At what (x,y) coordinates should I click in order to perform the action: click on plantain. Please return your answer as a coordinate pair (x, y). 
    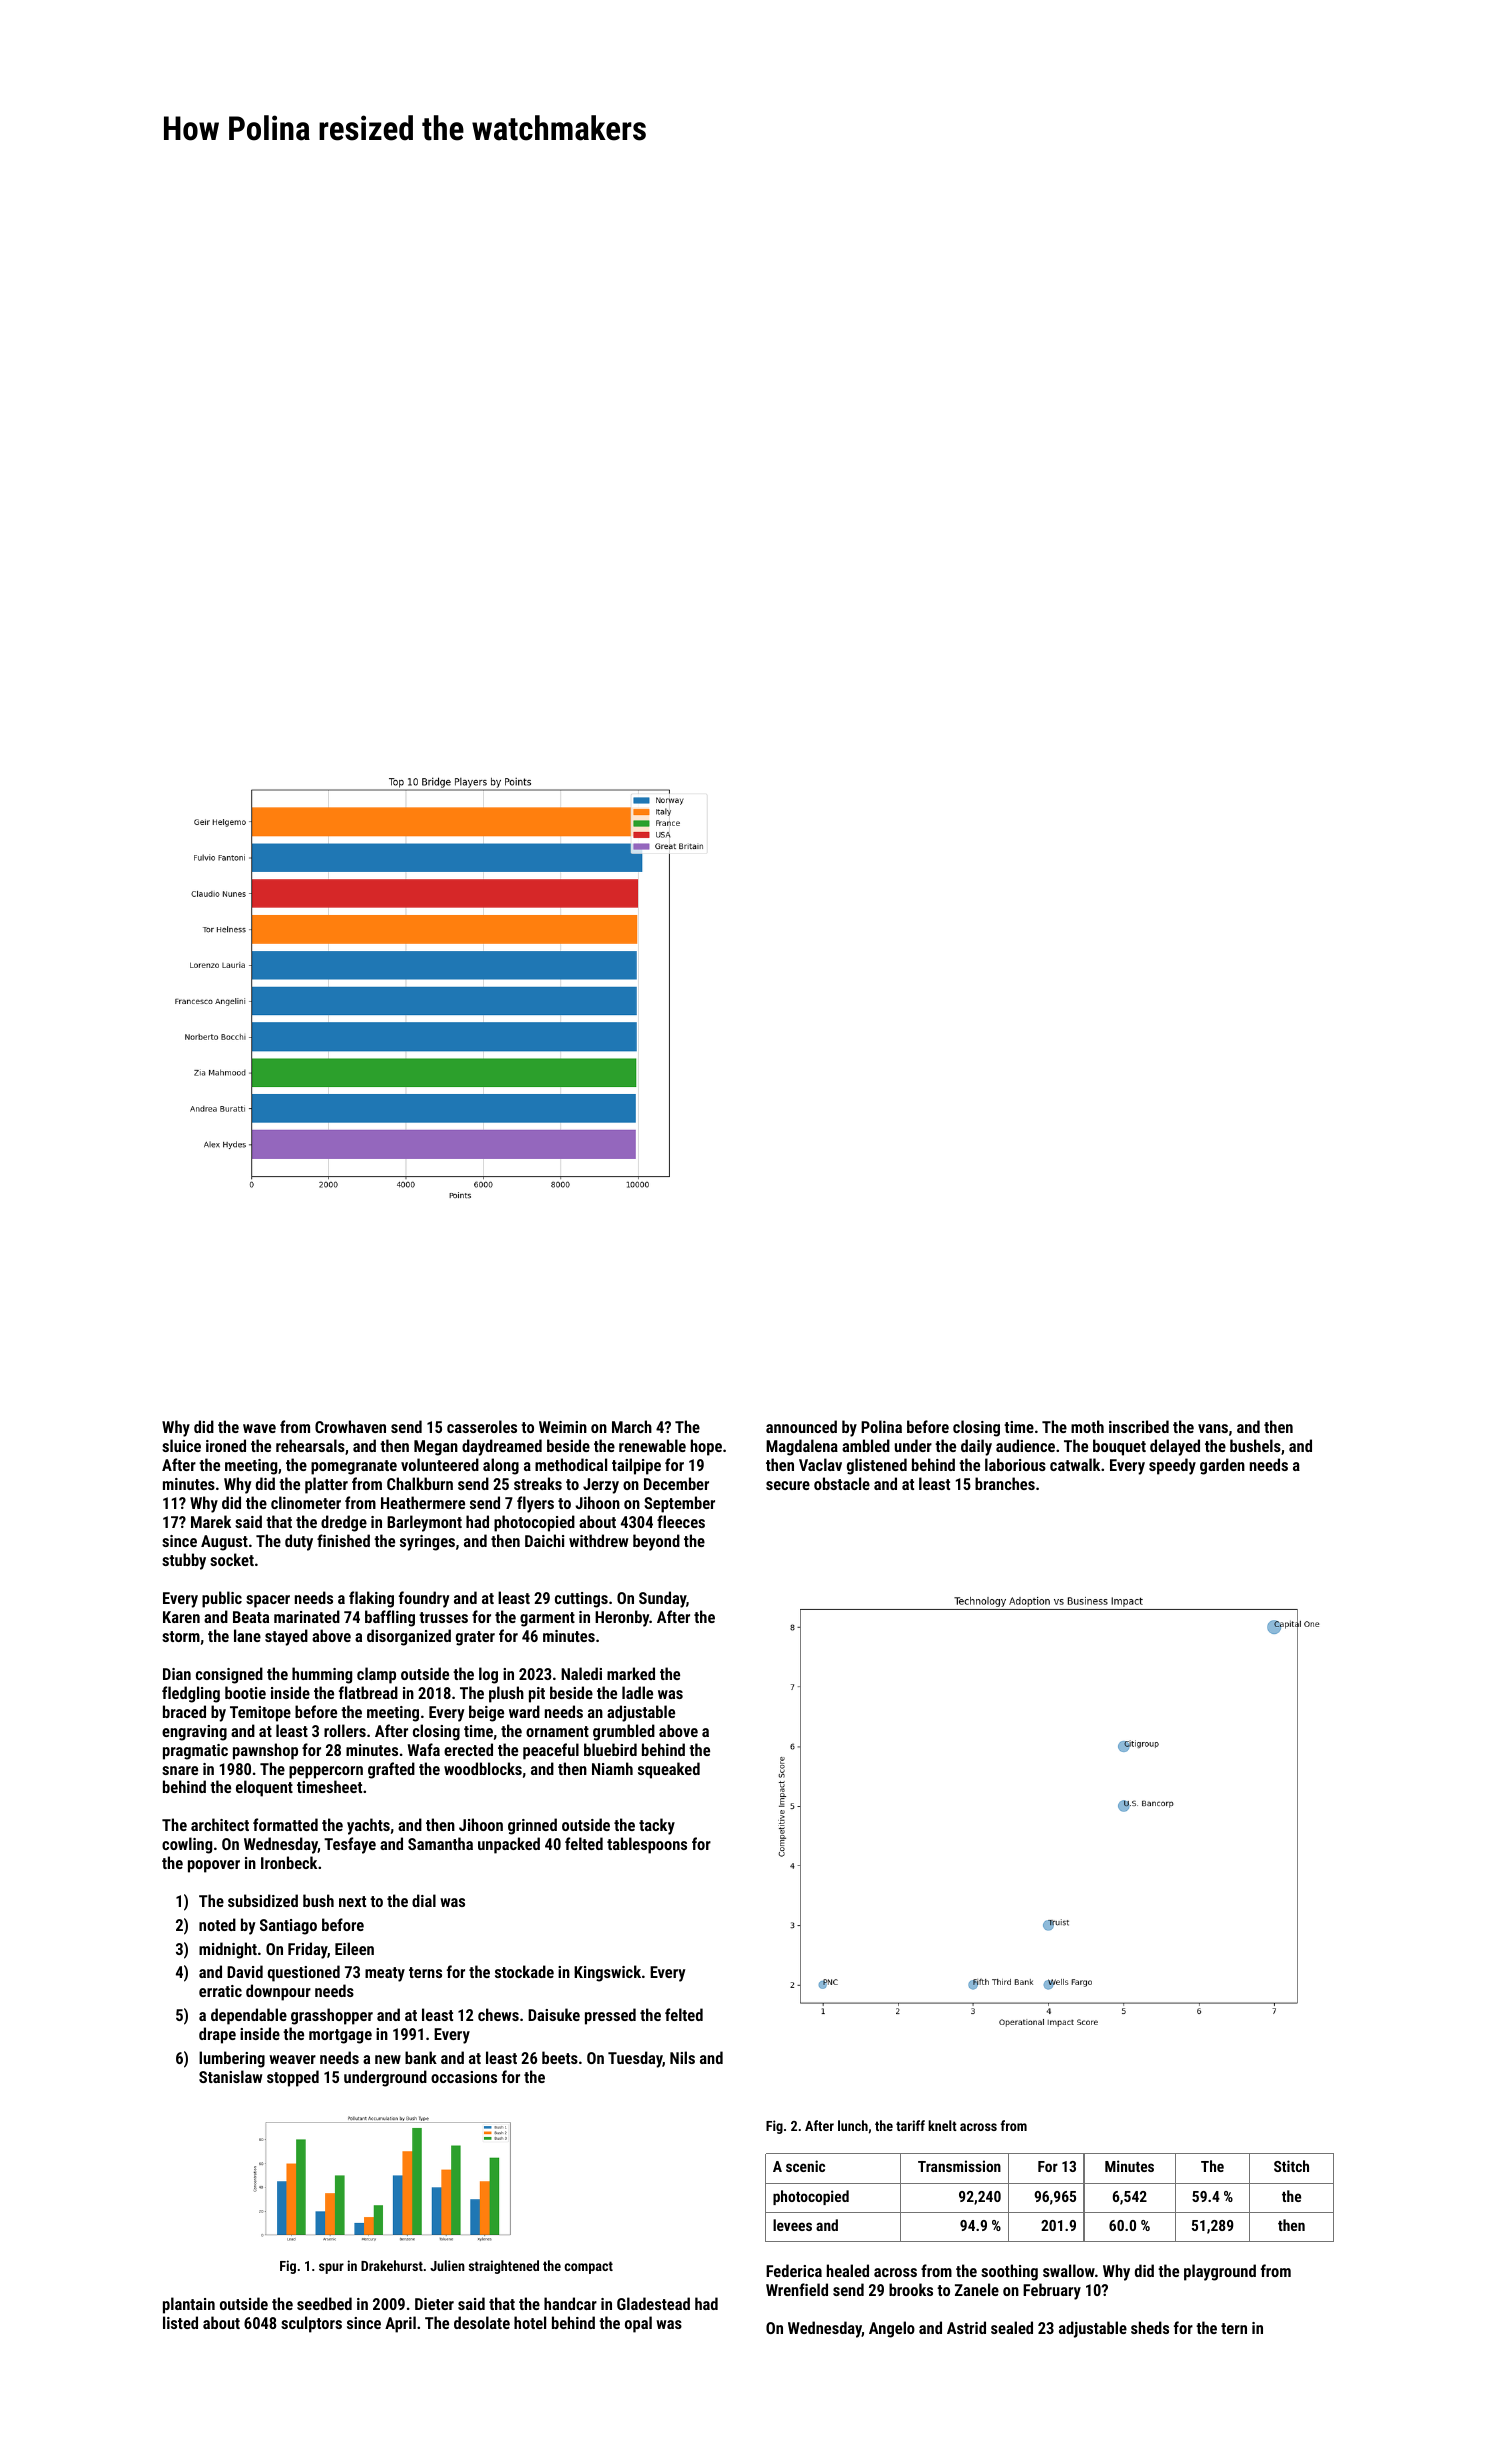
    Looking at the image, I should click on (189, 2305).
